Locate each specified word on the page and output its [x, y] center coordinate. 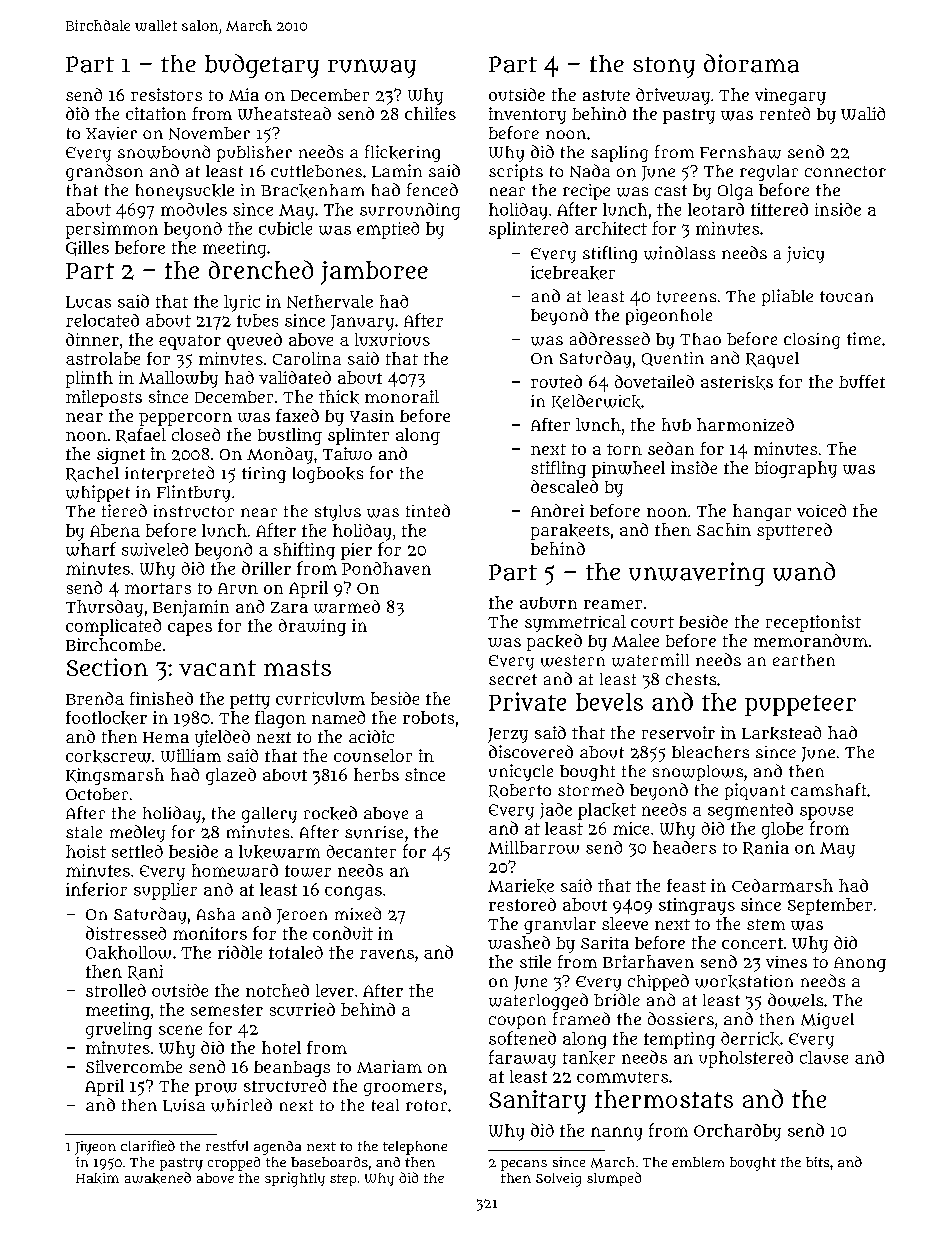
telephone [415, 1148]
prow [216, 1089]
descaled [564, 486]
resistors [166, 94]
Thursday [104, 608]
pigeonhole [669, 317]
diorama [751, 63]
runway [372, 68]
